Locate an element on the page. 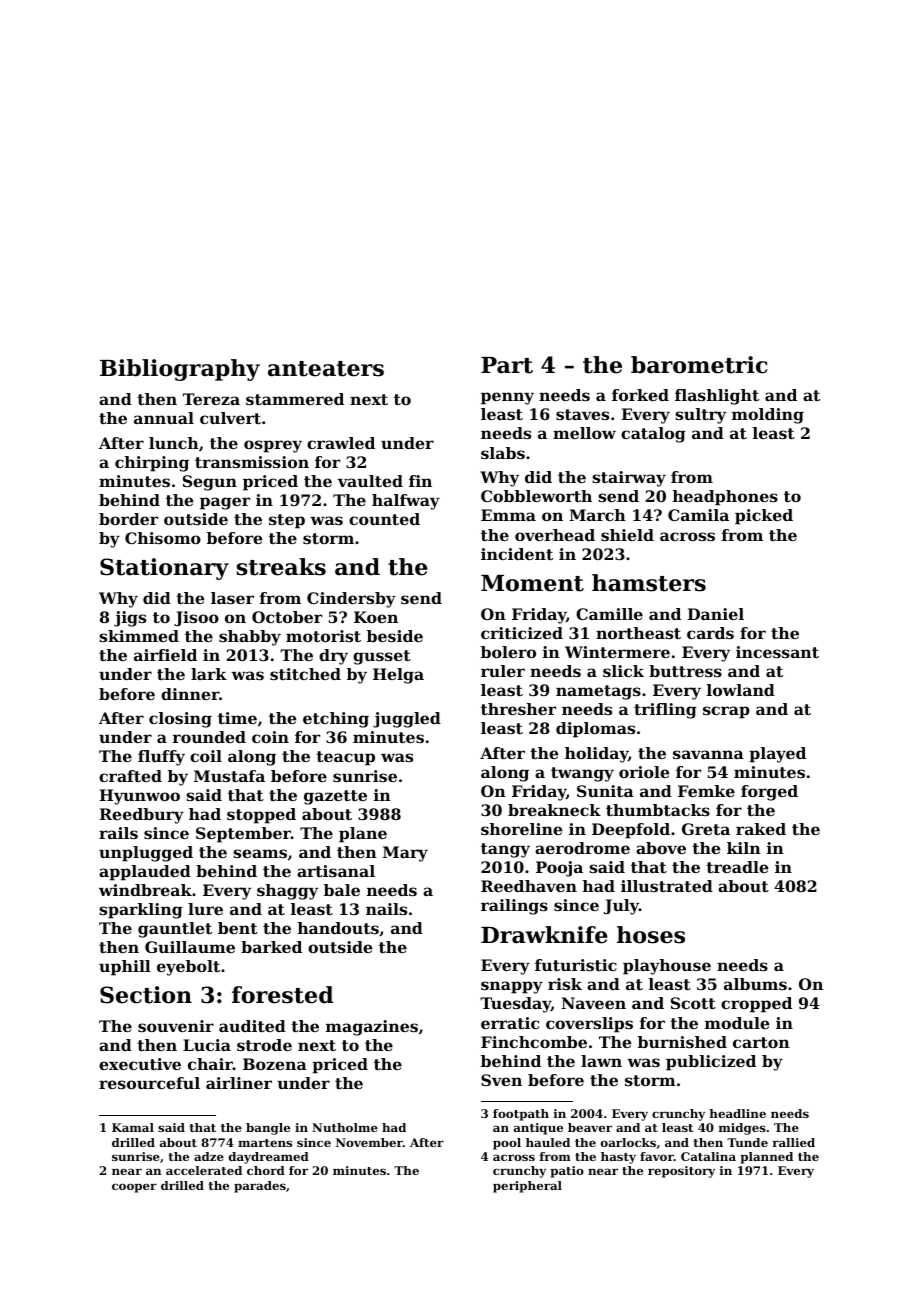 Image resolution: width=924 pixels, height=1314 pixels. staves is located at coordinates (582, 414).
